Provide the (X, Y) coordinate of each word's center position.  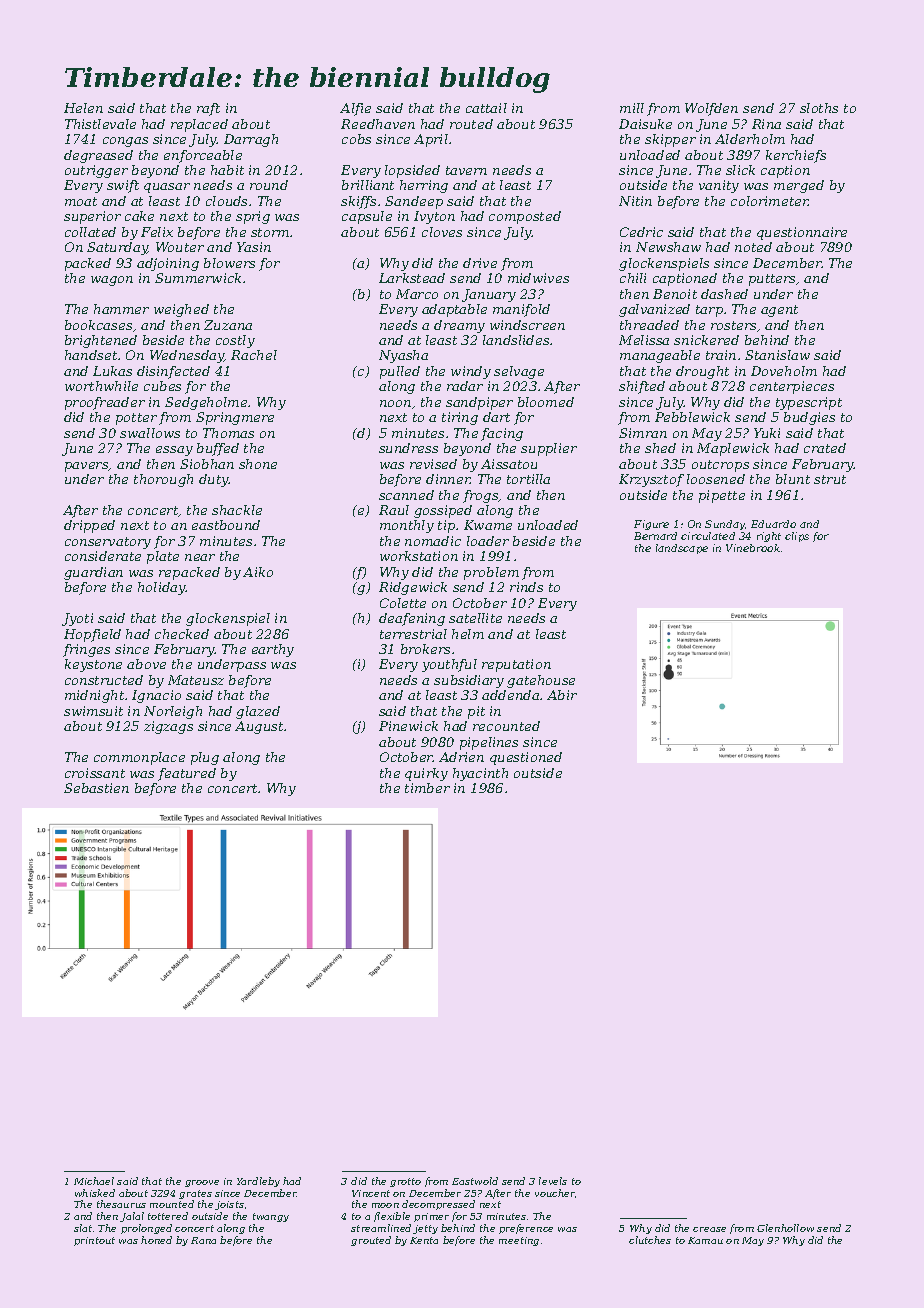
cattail (486, 108)
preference (526, 1229)
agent (779, 311)
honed (156, 1240)
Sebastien (96, 788)
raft (208, 109)
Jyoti (77, 619)
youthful (449, 665)
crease (709, 1229)
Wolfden (711, 109)
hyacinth (480, 774)
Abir (562, 695)
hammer (121, 309)
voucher (555, 1193)
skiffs (358, 202)
